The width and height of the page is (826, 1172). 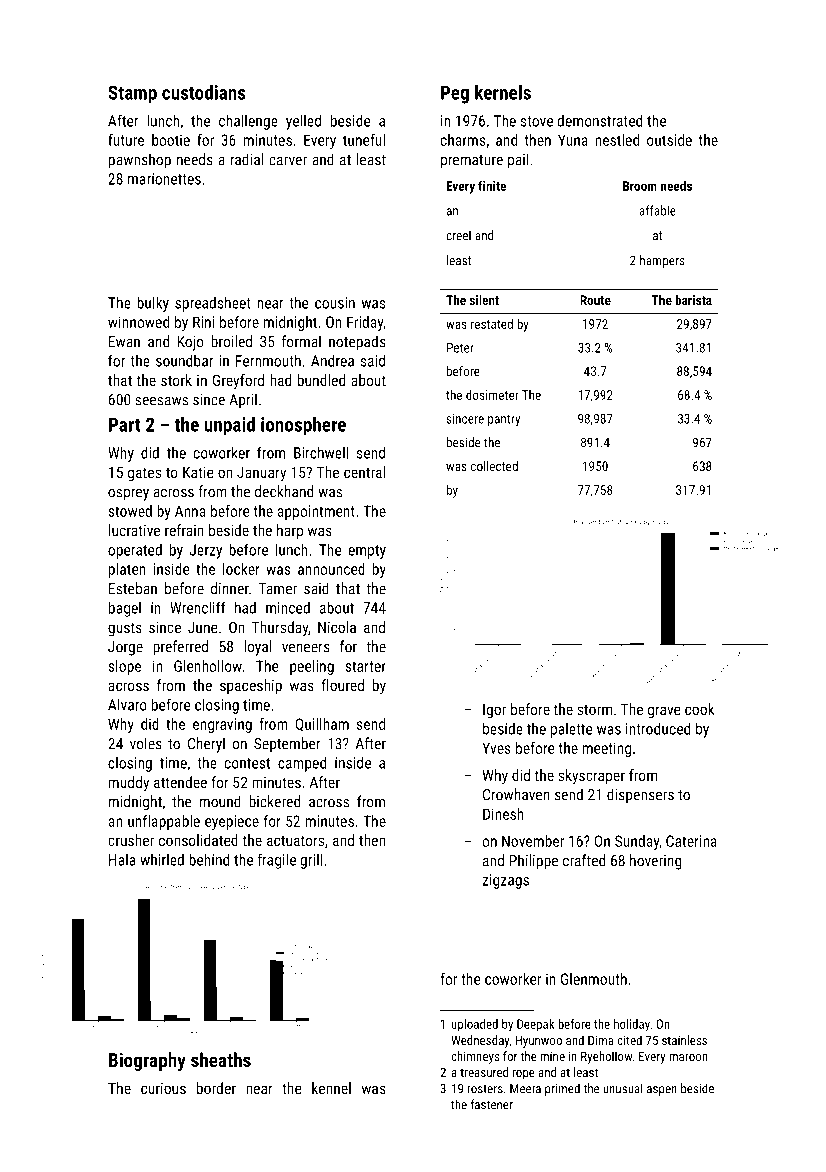 I want to click on Caterina, so click(x=691, y=841).
